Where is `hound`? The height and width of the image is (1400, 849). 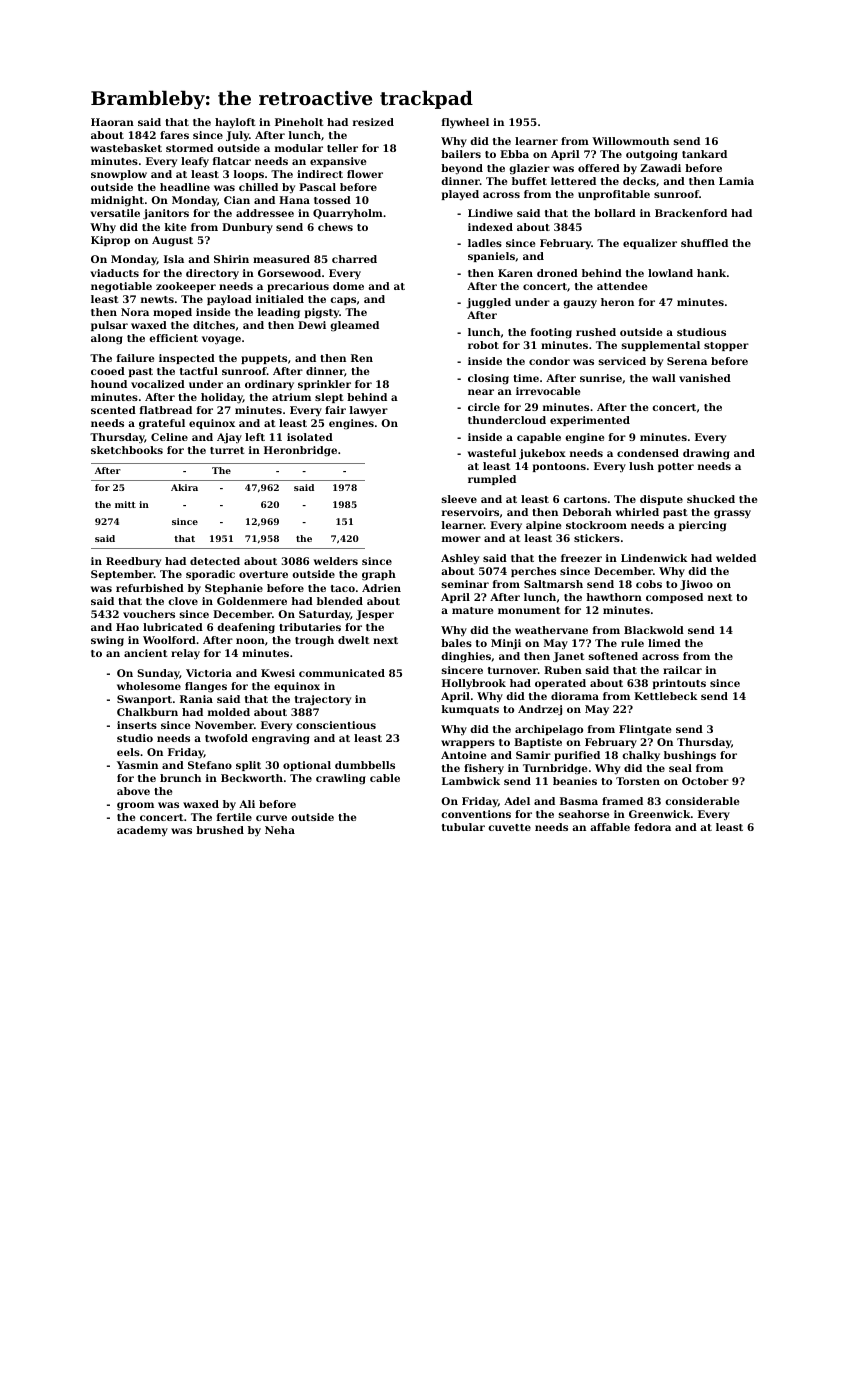 hound is located at coordinates (109, 384).
